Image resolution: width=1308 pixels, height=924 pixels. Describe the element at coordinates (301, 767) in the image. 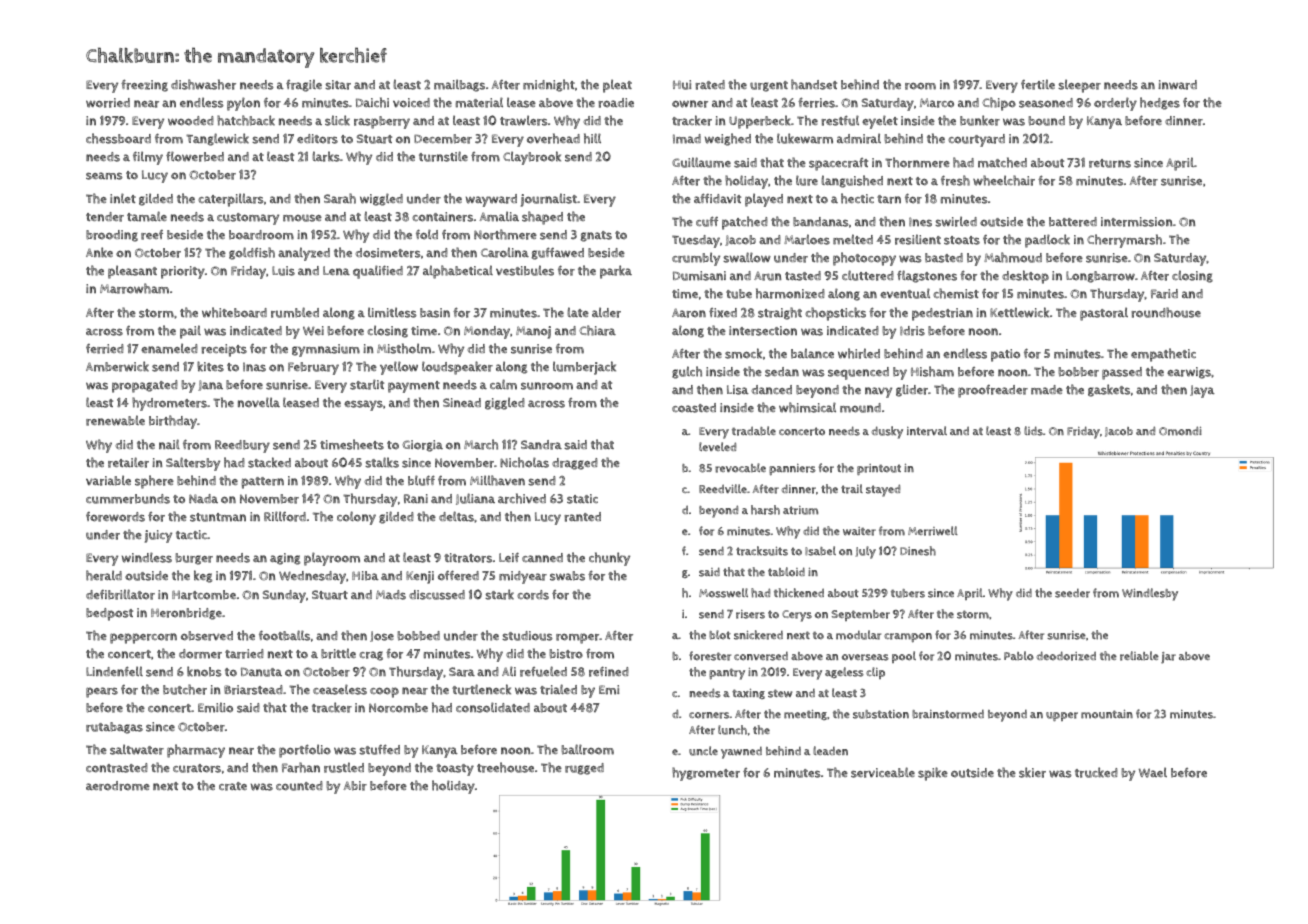

I see `Farhan` at that location.
